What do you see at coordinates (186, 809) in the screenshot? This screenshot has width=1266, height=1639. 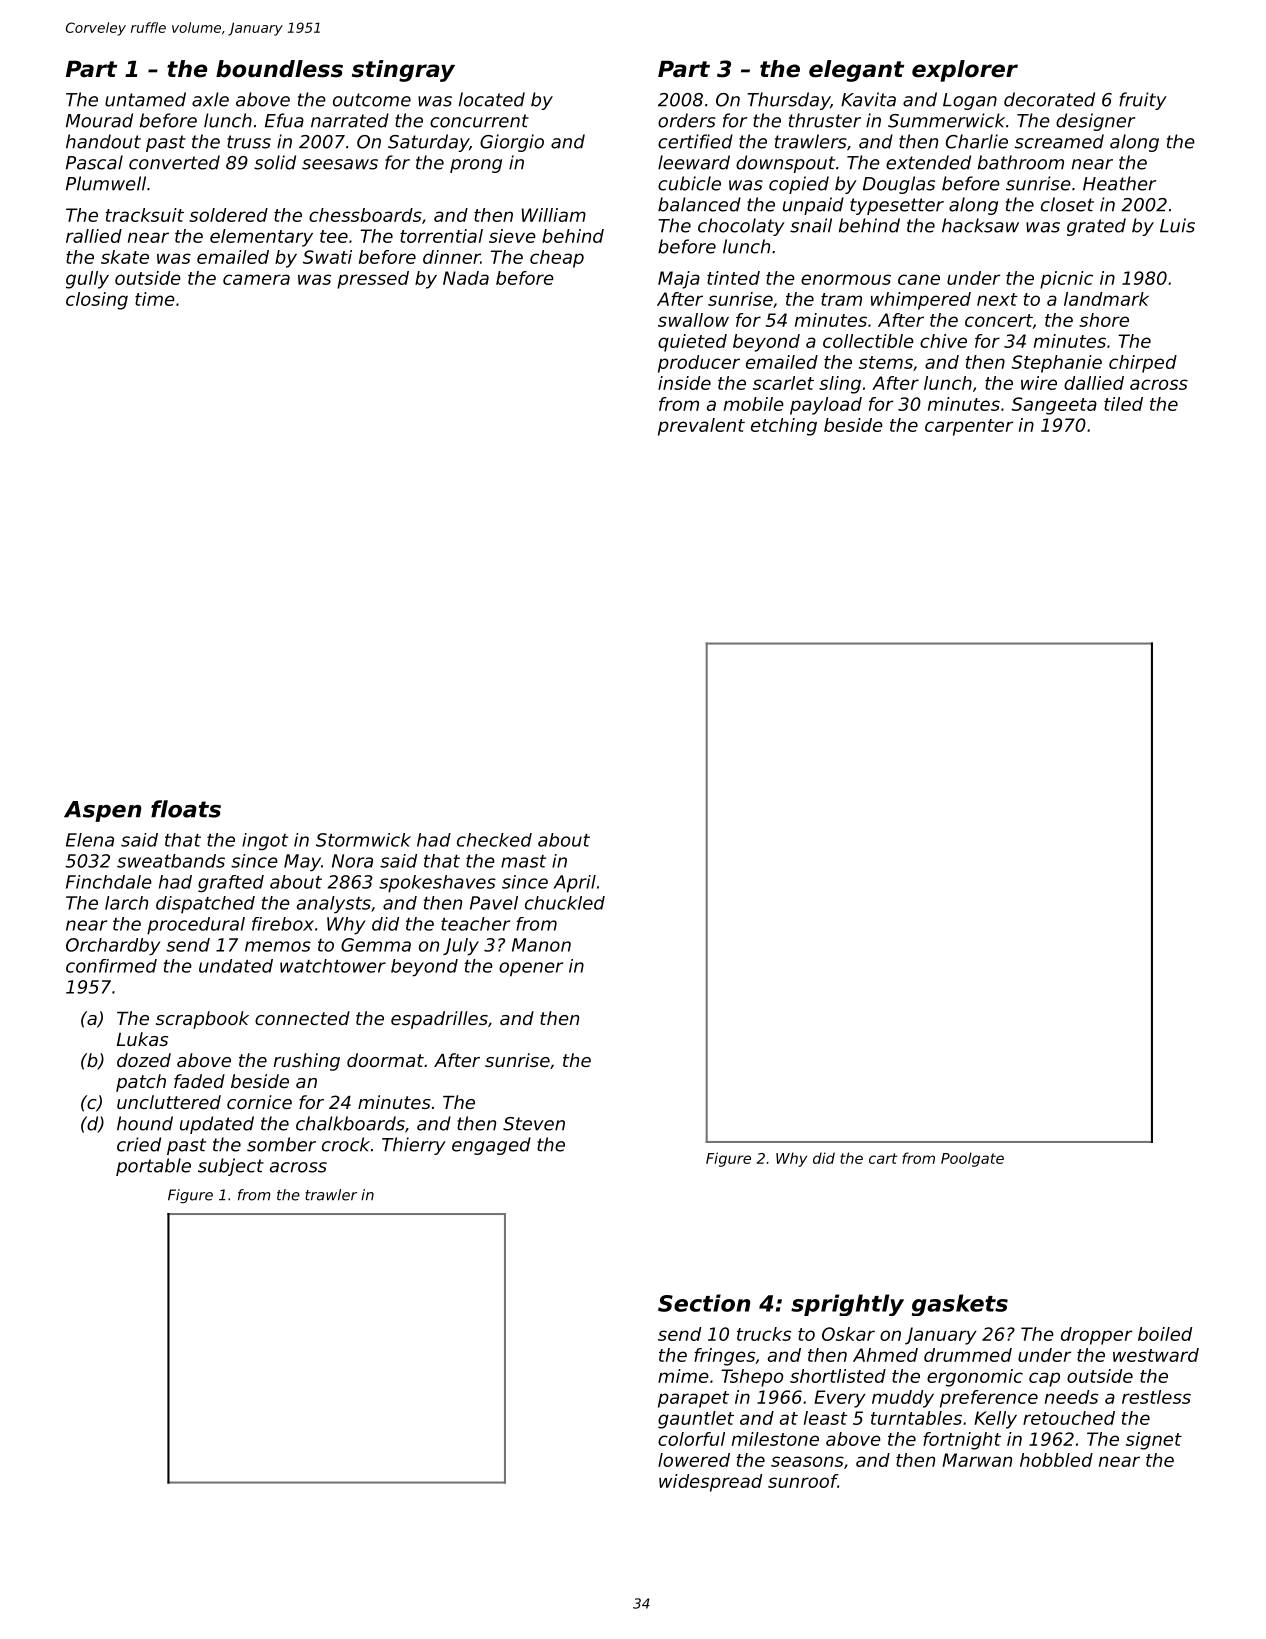 I see `floats` at bounding box center [186, 809].
